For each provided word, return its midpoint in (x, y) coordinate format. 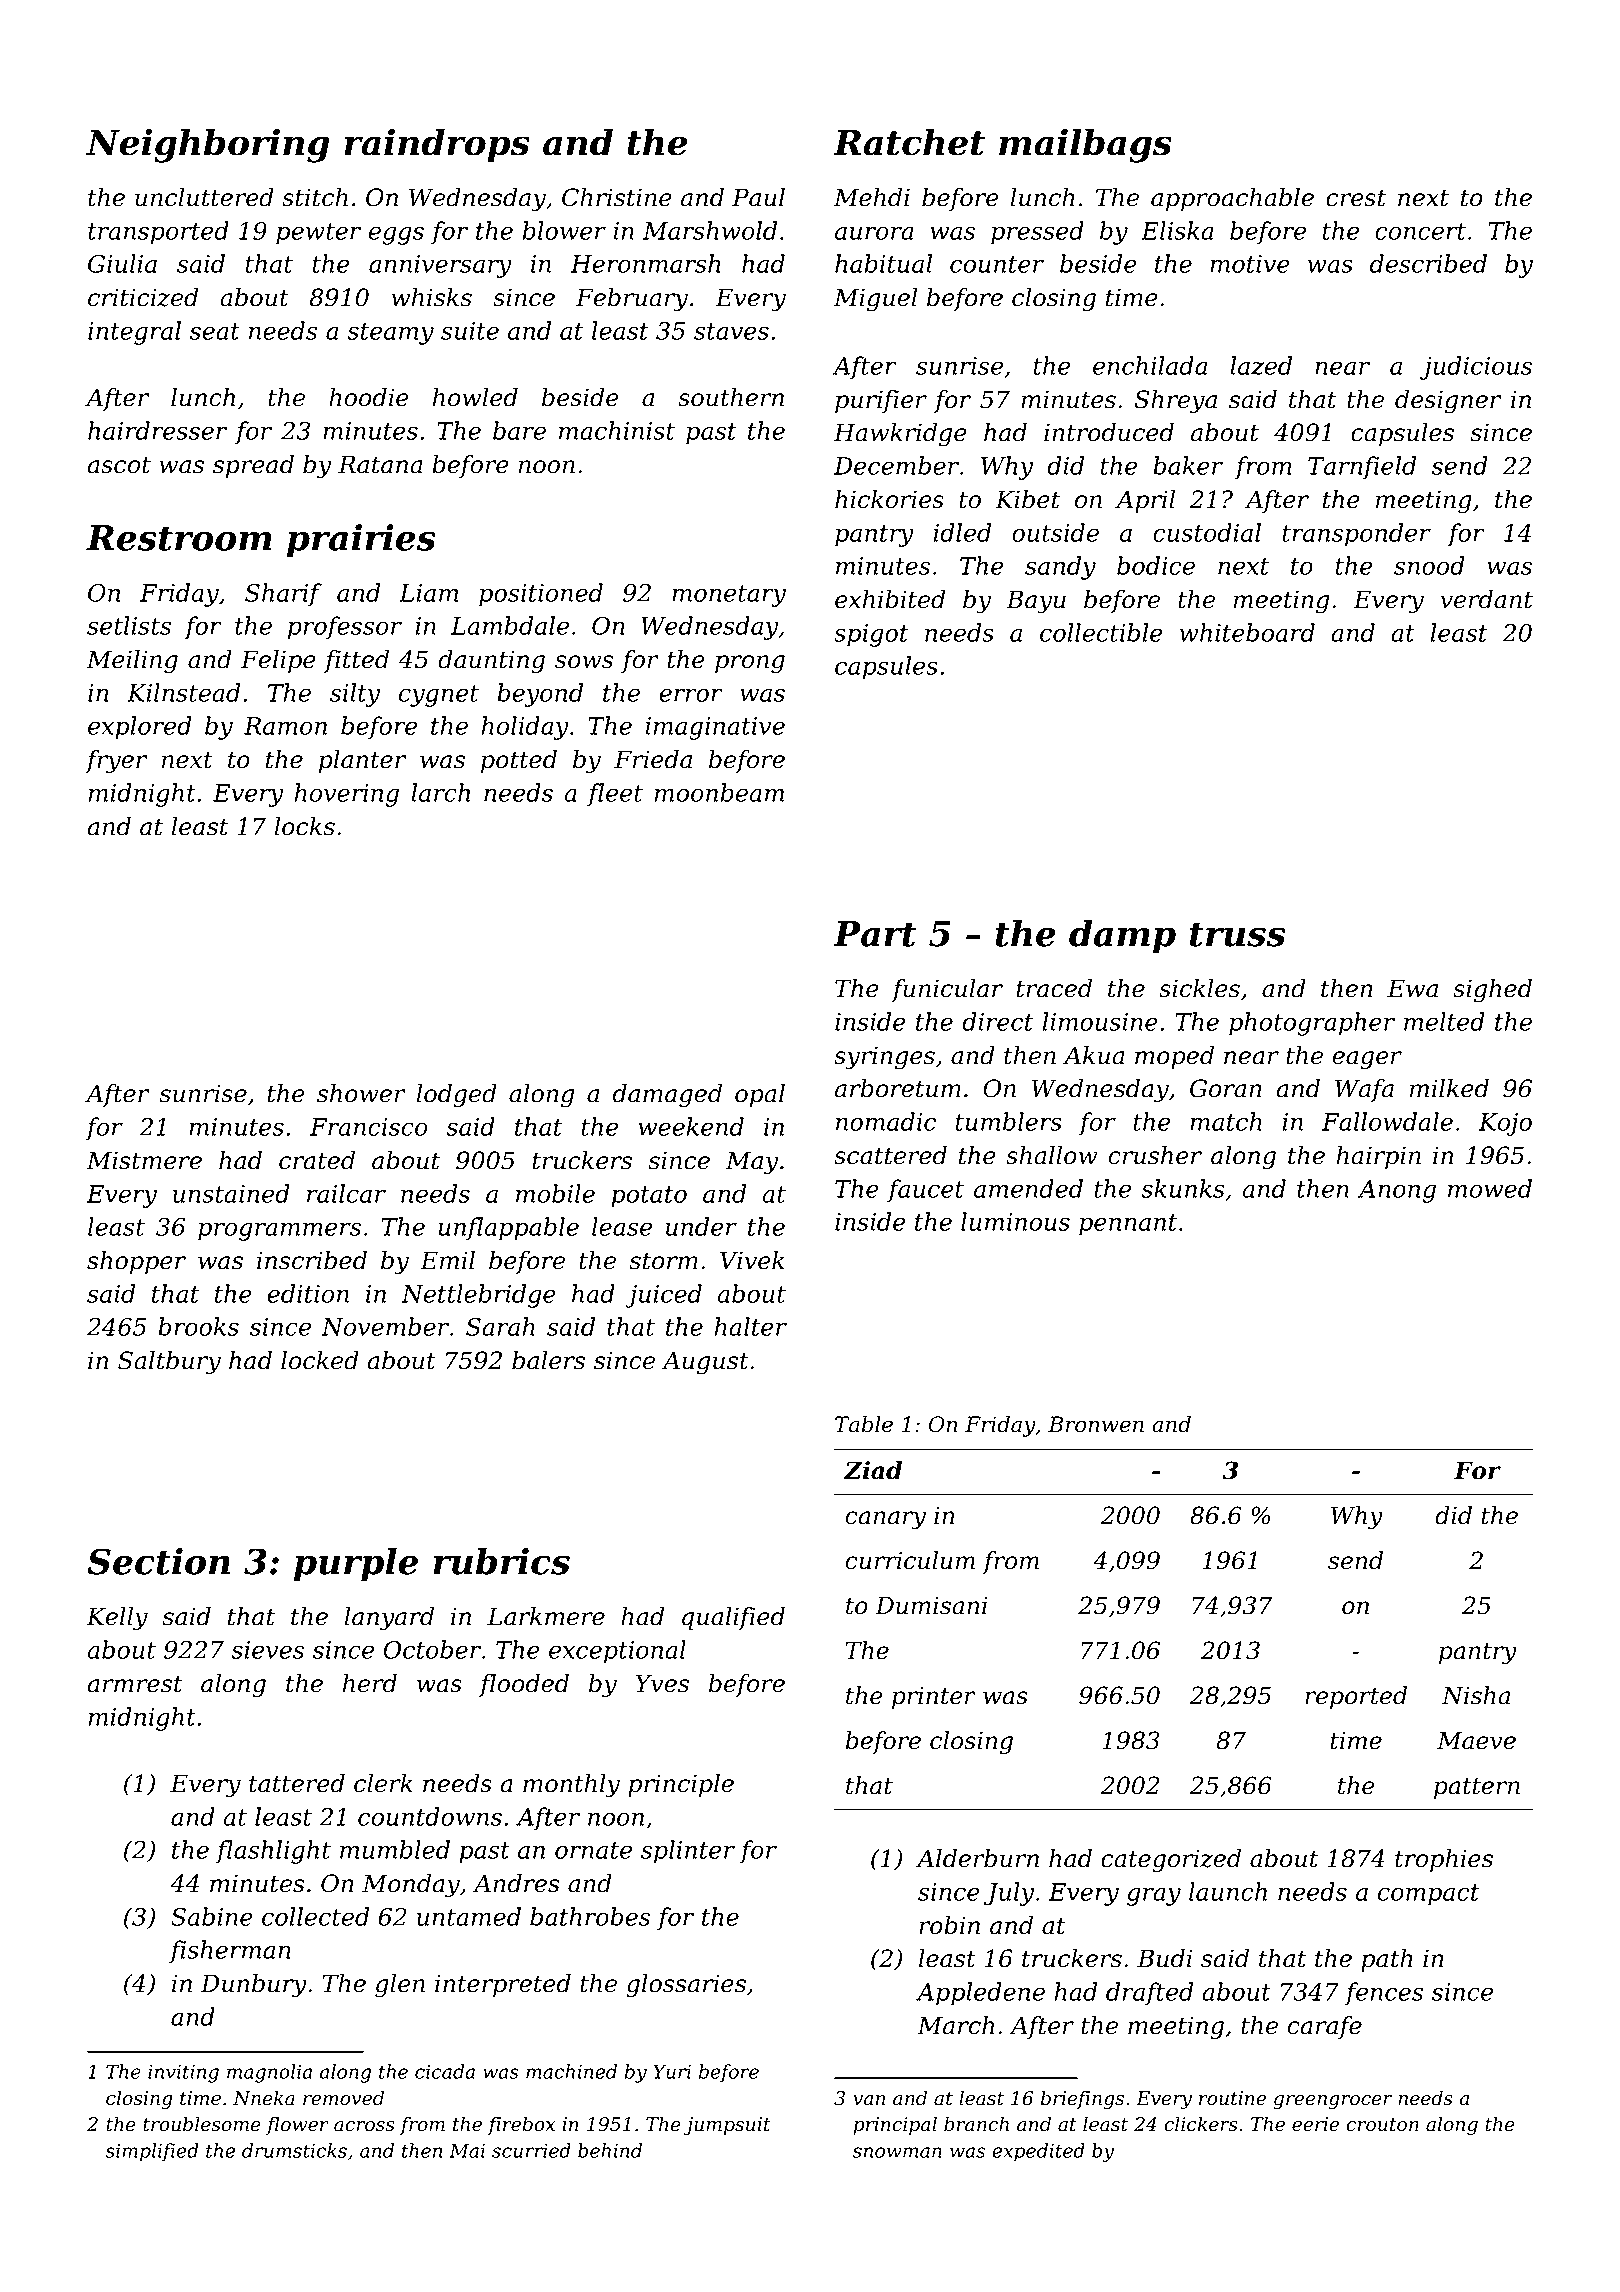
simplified (152, 2152)
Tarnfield (1362, 468)
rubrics (501, 1561)
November (385, 1326)
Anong (1397, 1191)
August (705, 1363)
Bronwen (1096, 1424)
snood (1429, 565)
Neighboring (208, 145)
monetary (729, 596)
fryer (116, 762)
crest (1356, 198)
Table (864, 1424)
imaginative (715, 728)
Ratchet (909, 142)
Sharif (283, 595)
